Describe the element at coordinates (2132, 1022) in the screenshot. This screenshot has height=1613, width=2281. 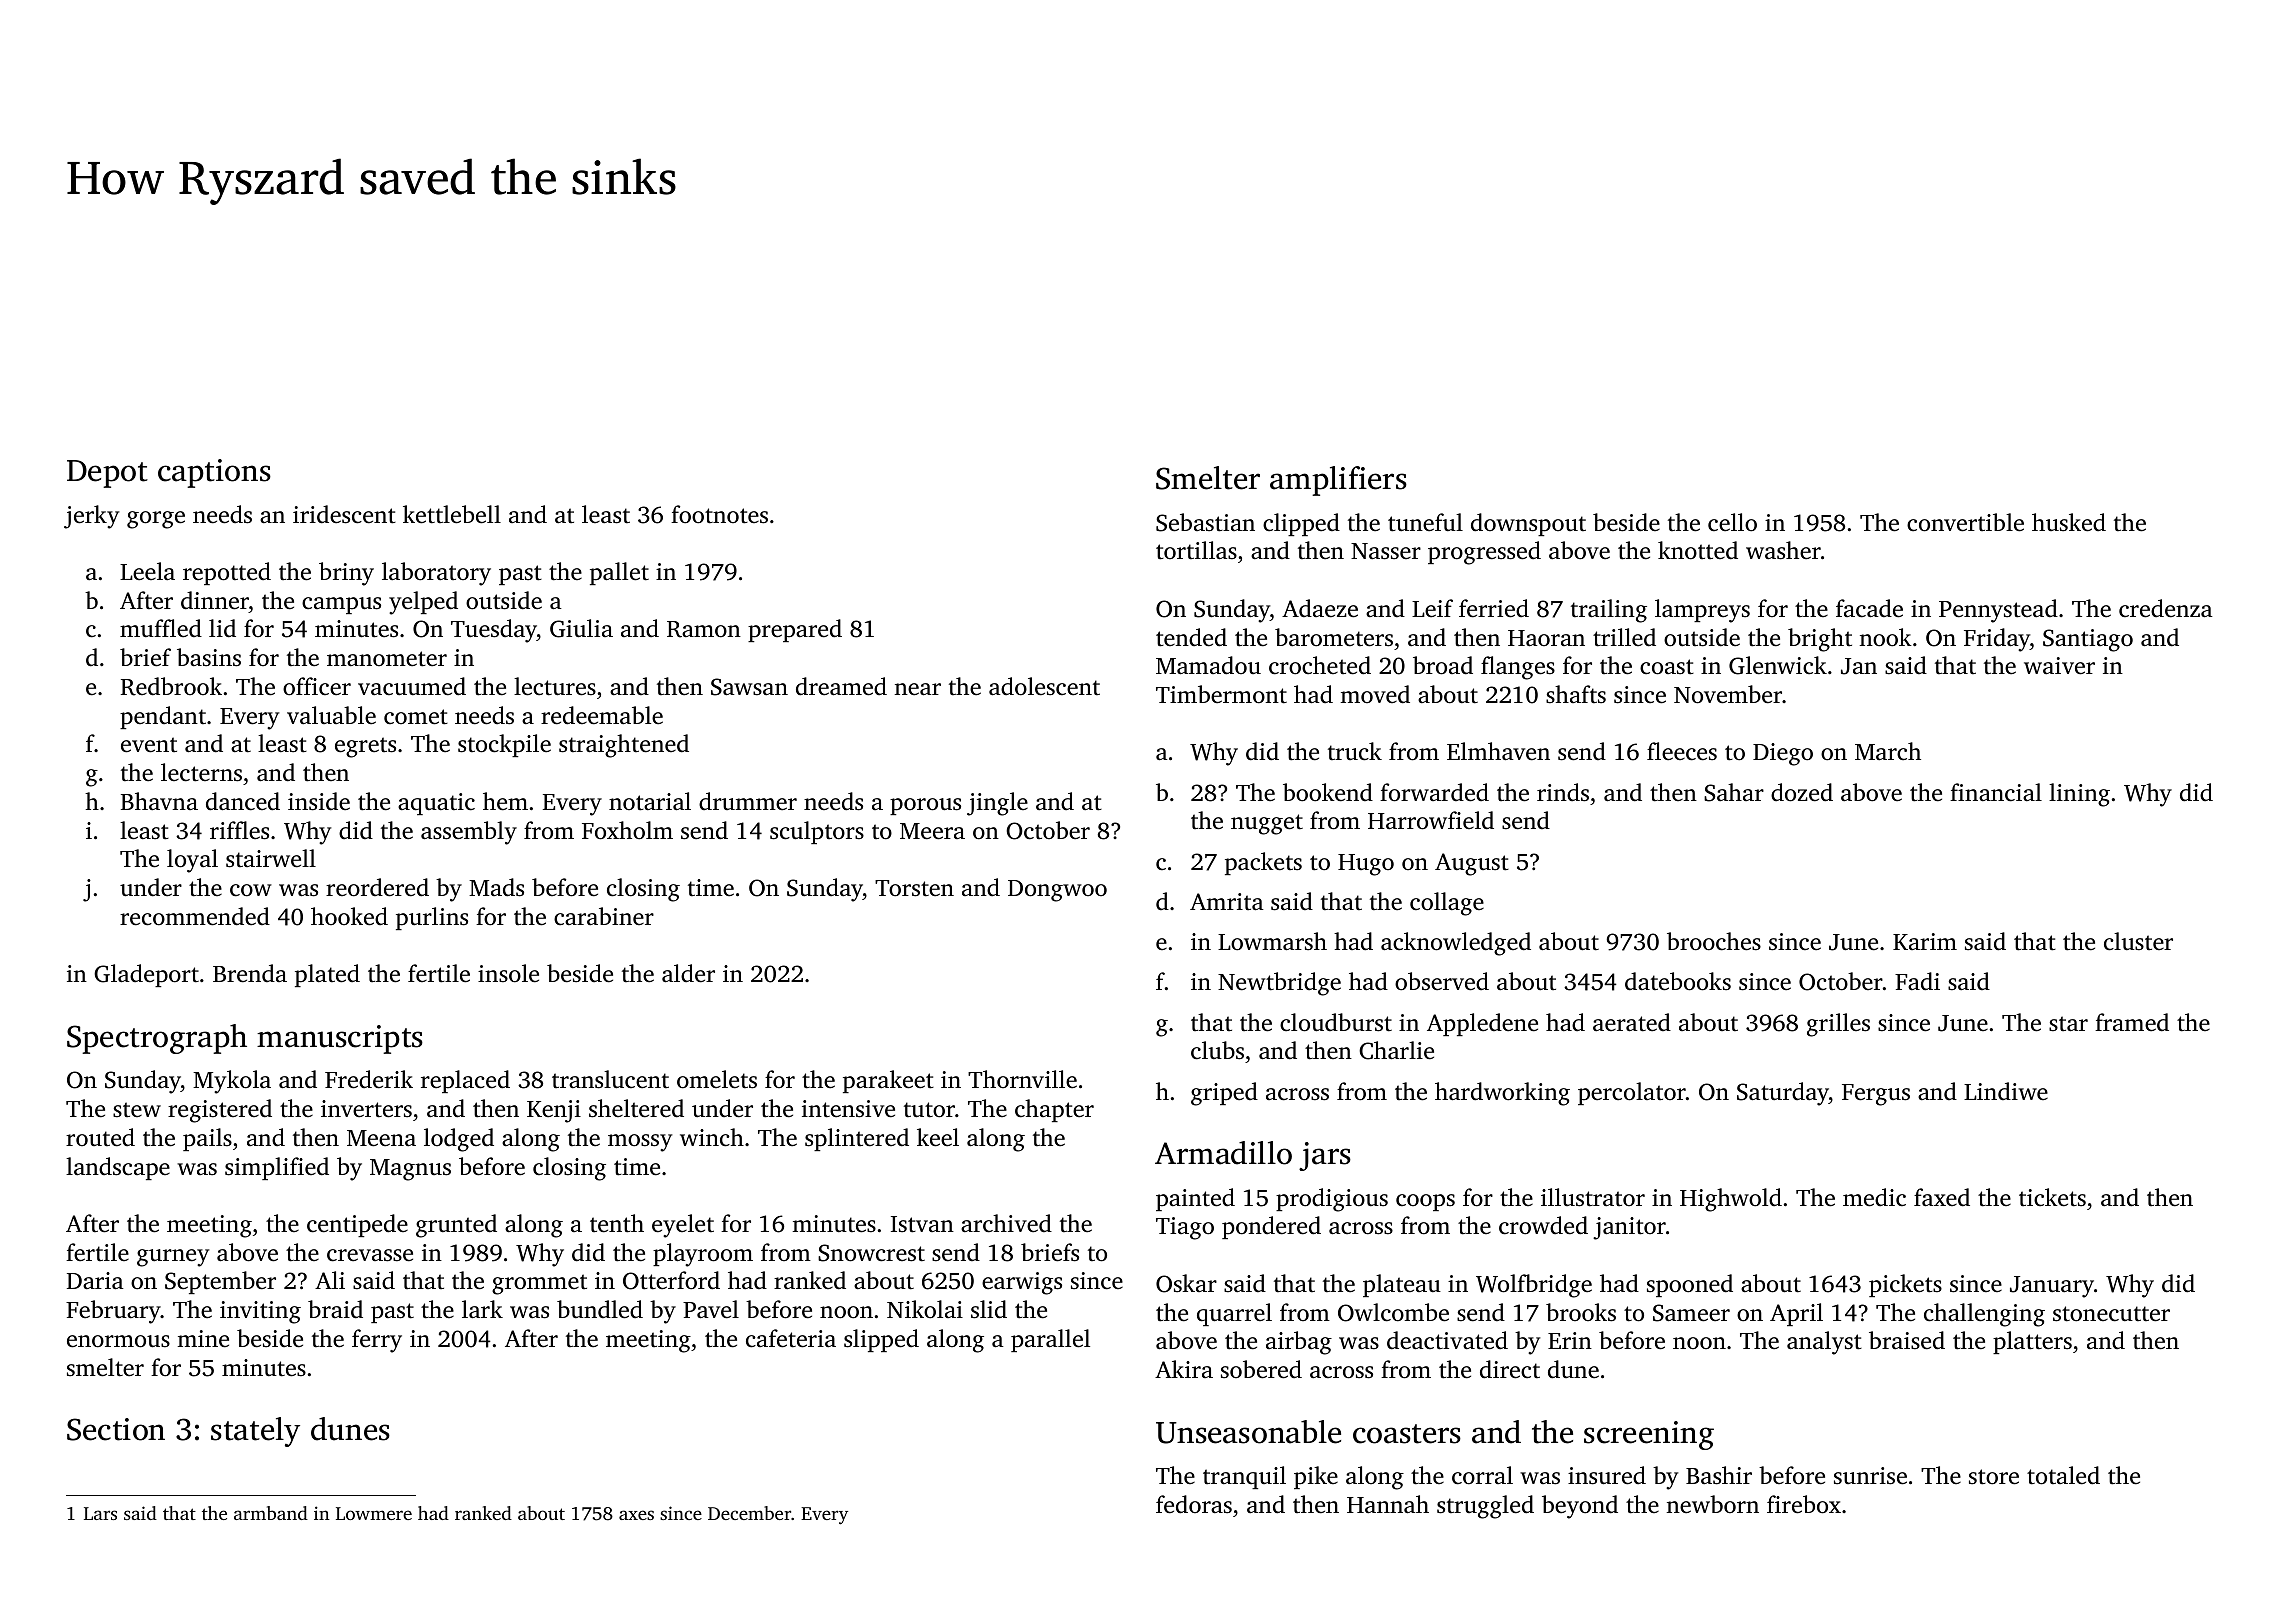
I see `framed` at that location.
